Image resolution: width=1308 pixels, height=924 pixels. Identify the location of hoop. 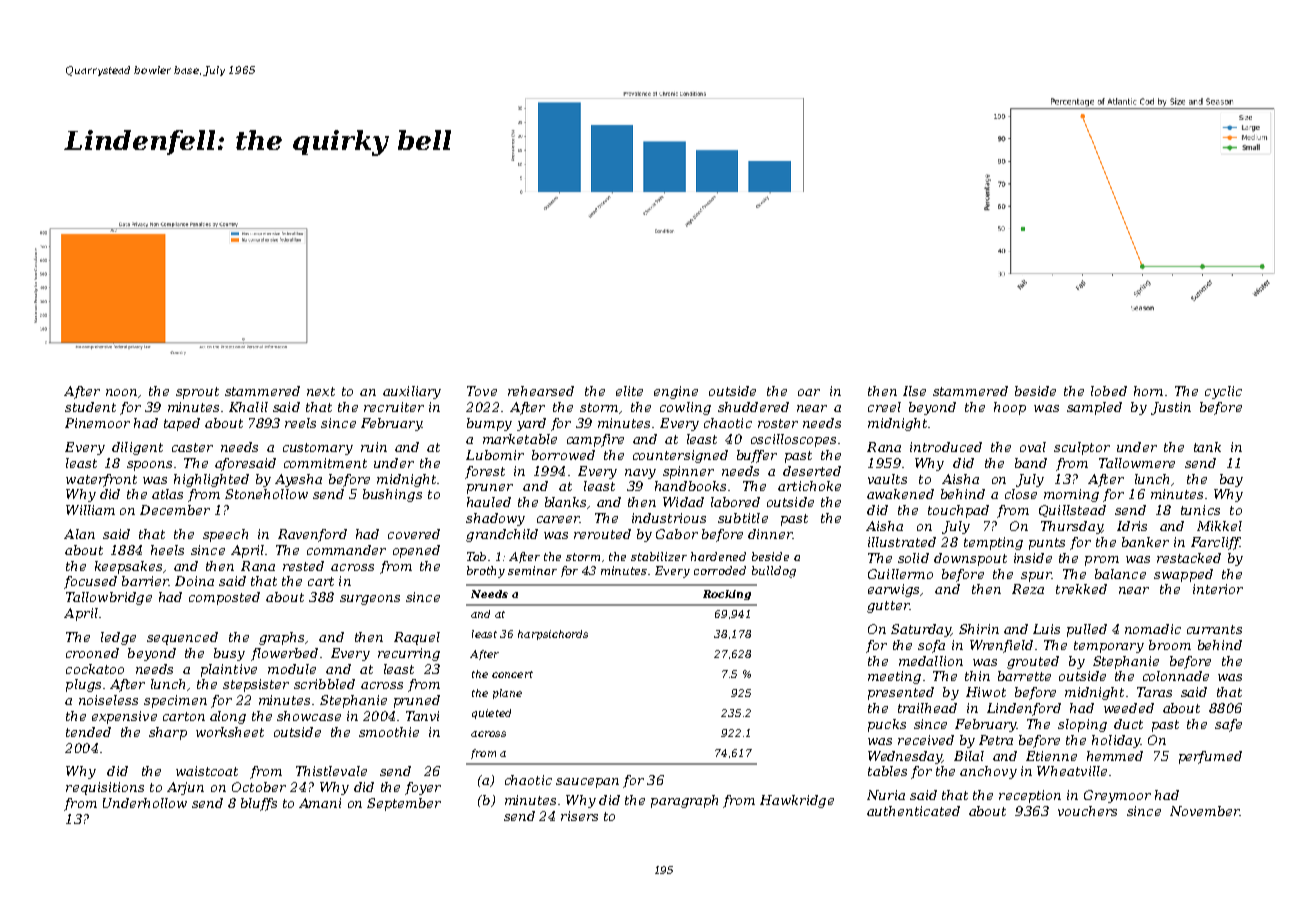
(1010, 408).
